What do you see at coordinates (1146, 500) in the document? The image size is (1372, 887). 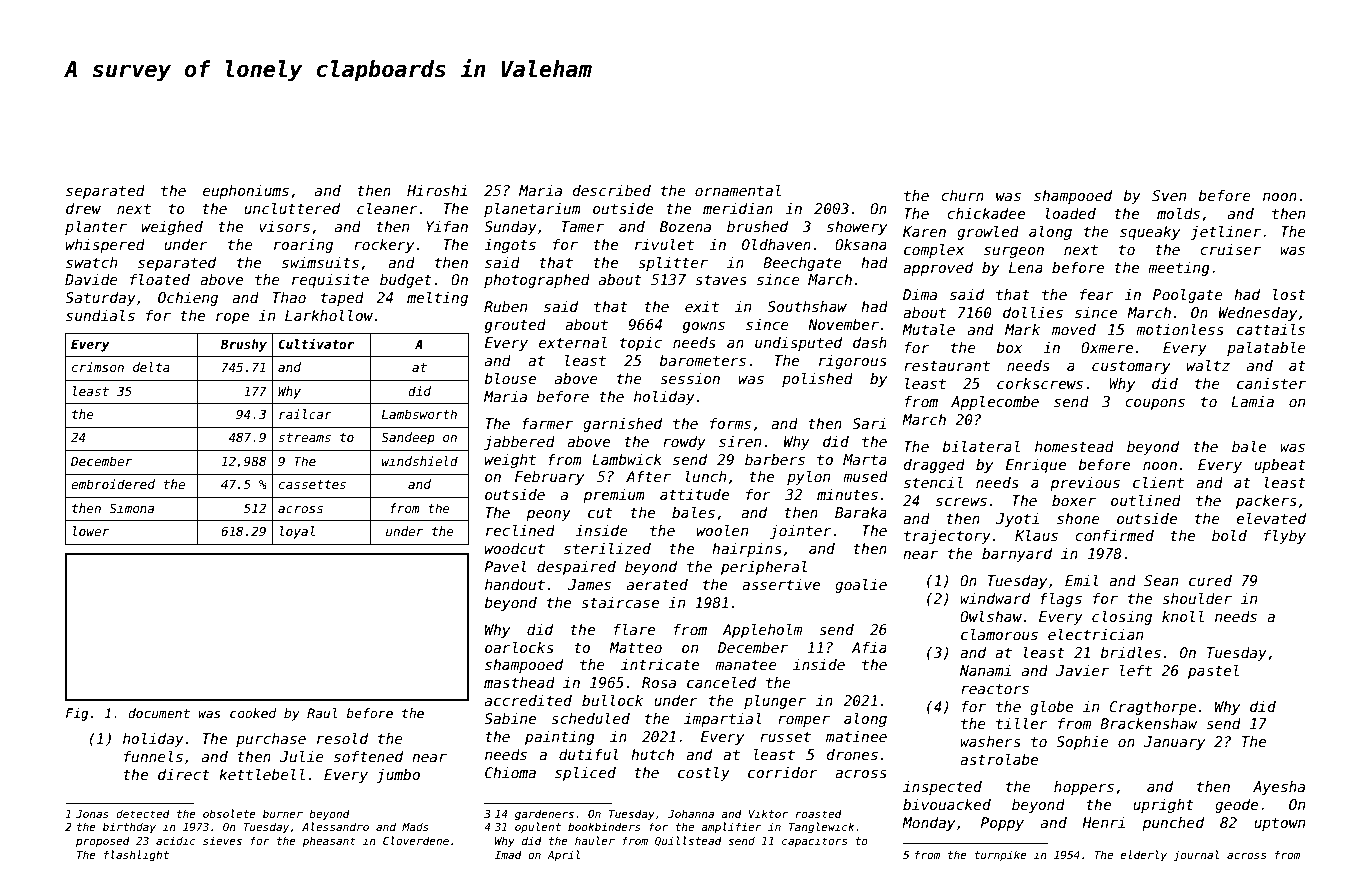 I see `outlined` at bounding box center [1146, 500].
